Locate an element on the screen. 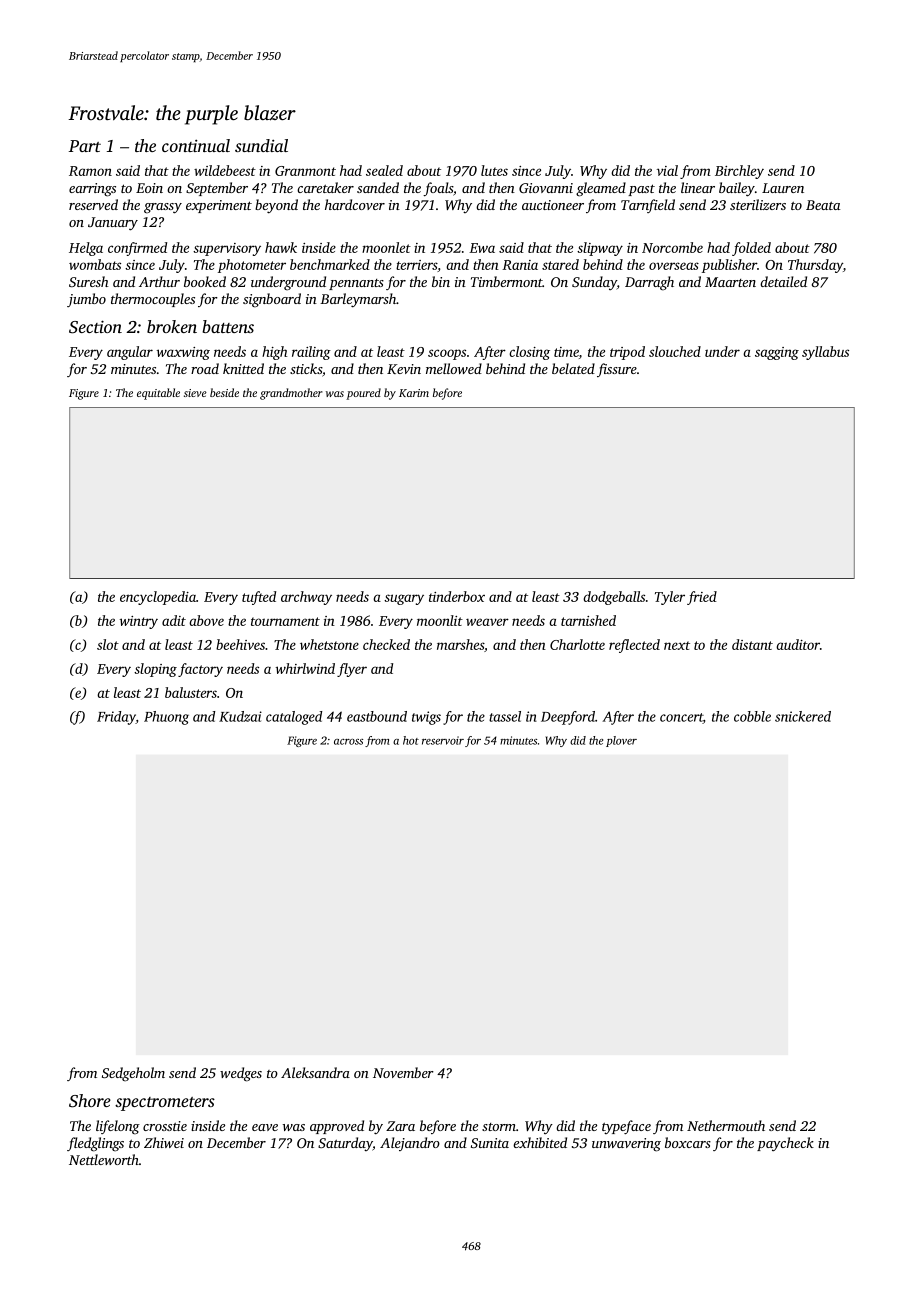  cataloged is located at coordinates (294, 718).
